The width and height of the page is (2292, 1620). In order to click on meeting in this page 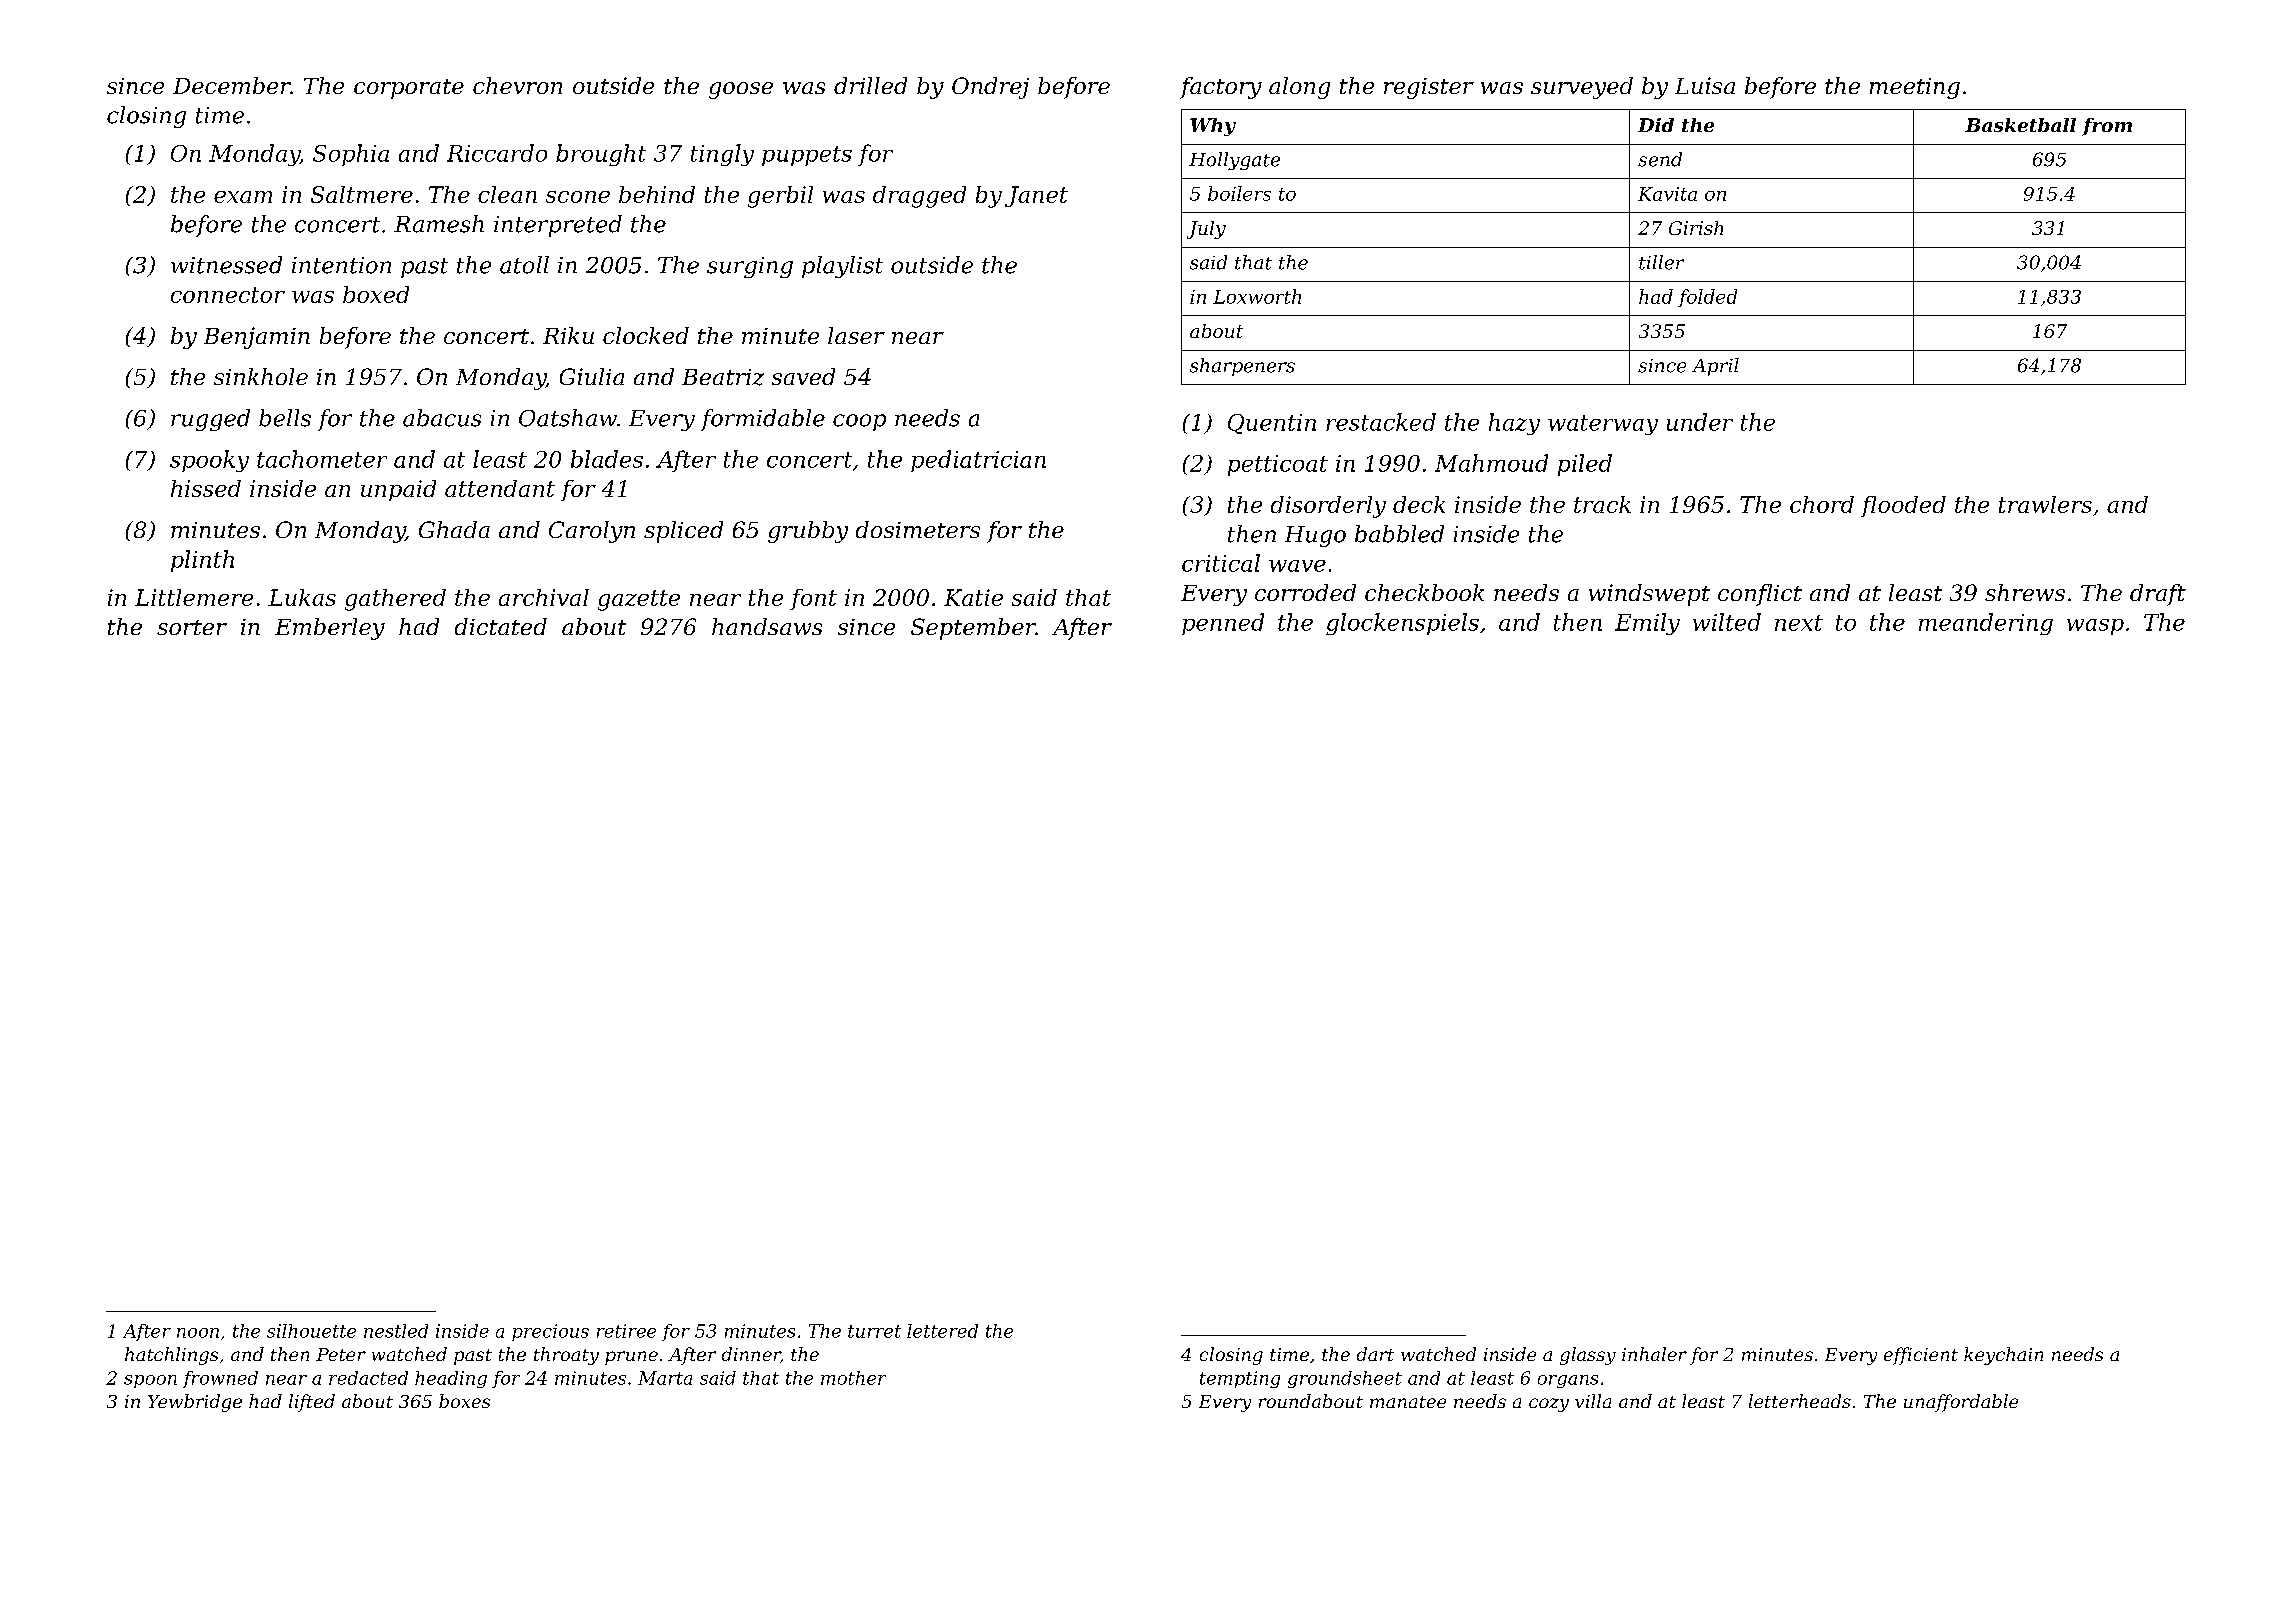, I will do `click(1915, 88)`.
